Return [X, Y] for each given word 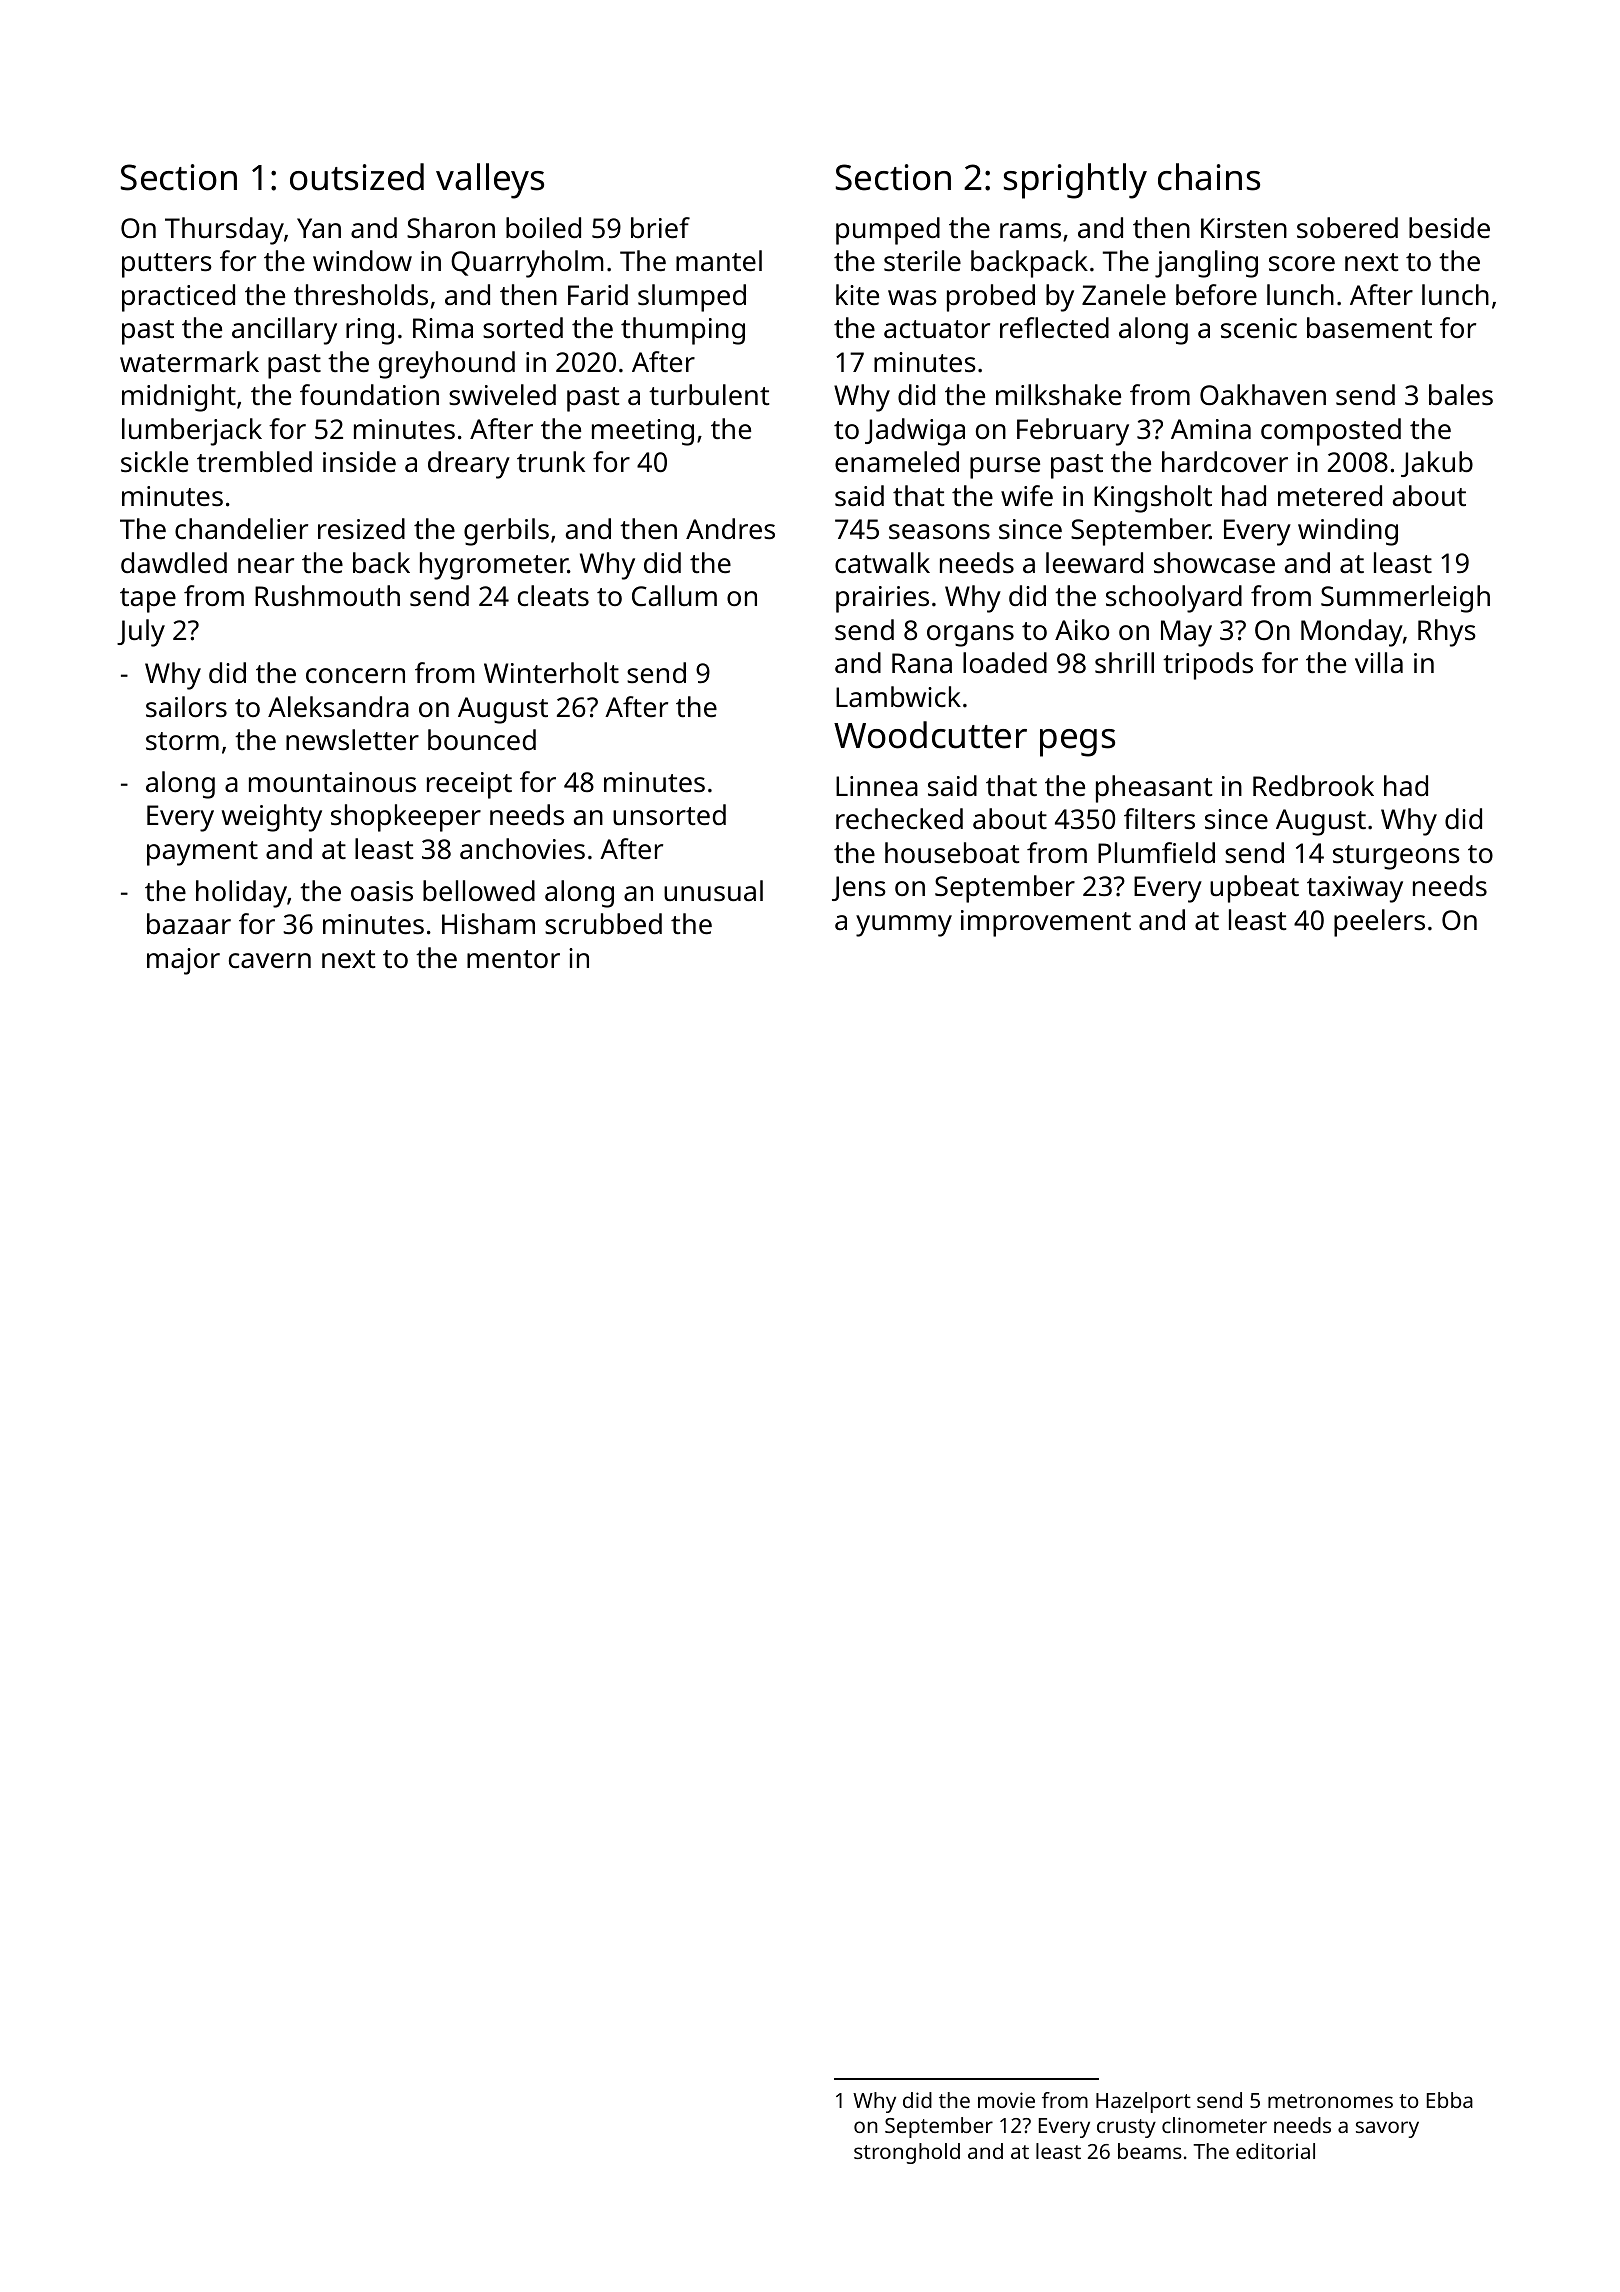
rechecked [899, 819]
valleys [490, 181]
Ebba [1450, 2100]
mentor [513, 959]
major [183, 961]
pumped [888, 231]
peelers [1379, 923]
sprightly [1075, 181]
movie [1006, 2100]
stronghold [907, 2153]
